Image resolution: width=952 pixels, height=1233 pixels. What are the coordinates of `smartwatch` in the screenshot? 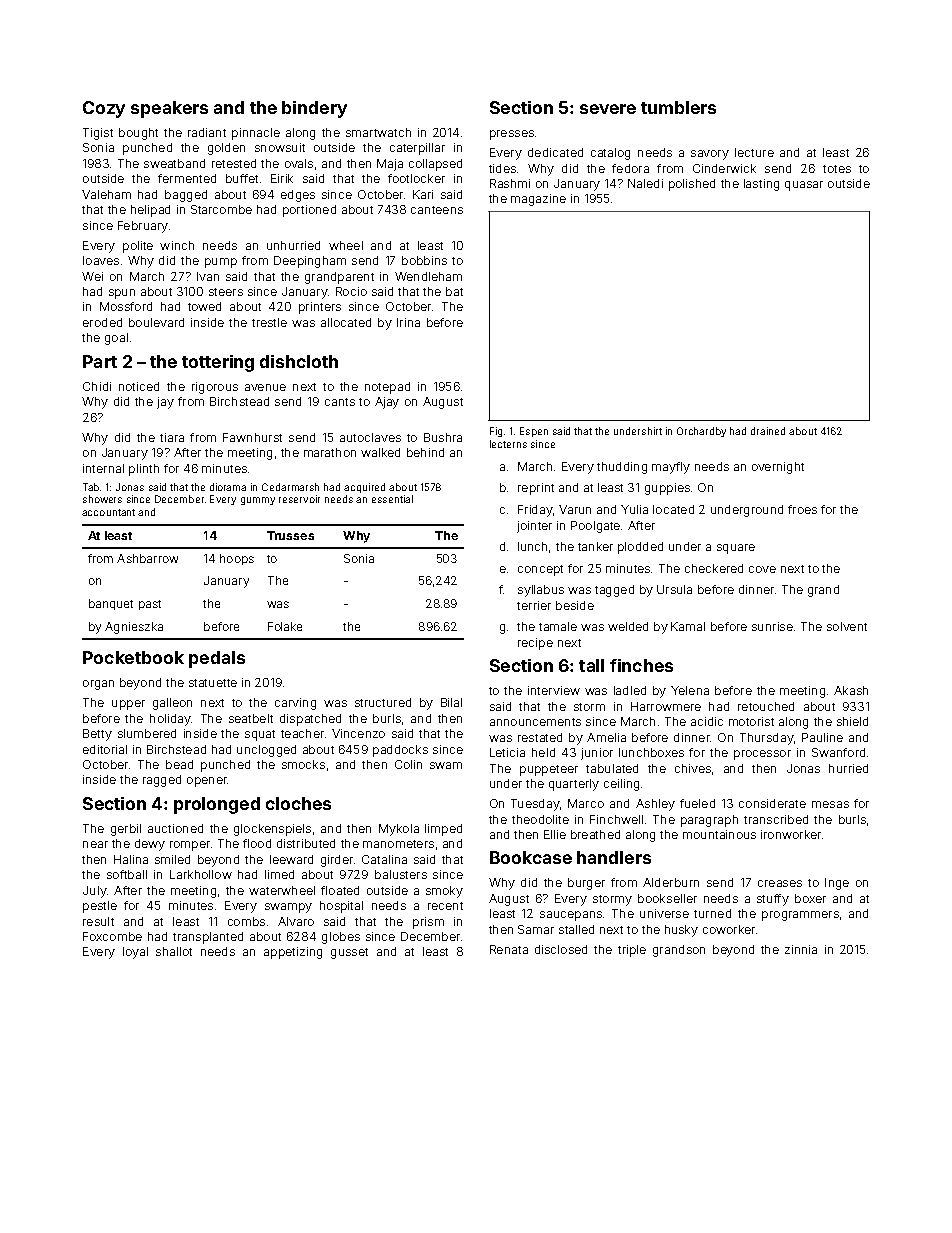 It's located at (378, 132).
